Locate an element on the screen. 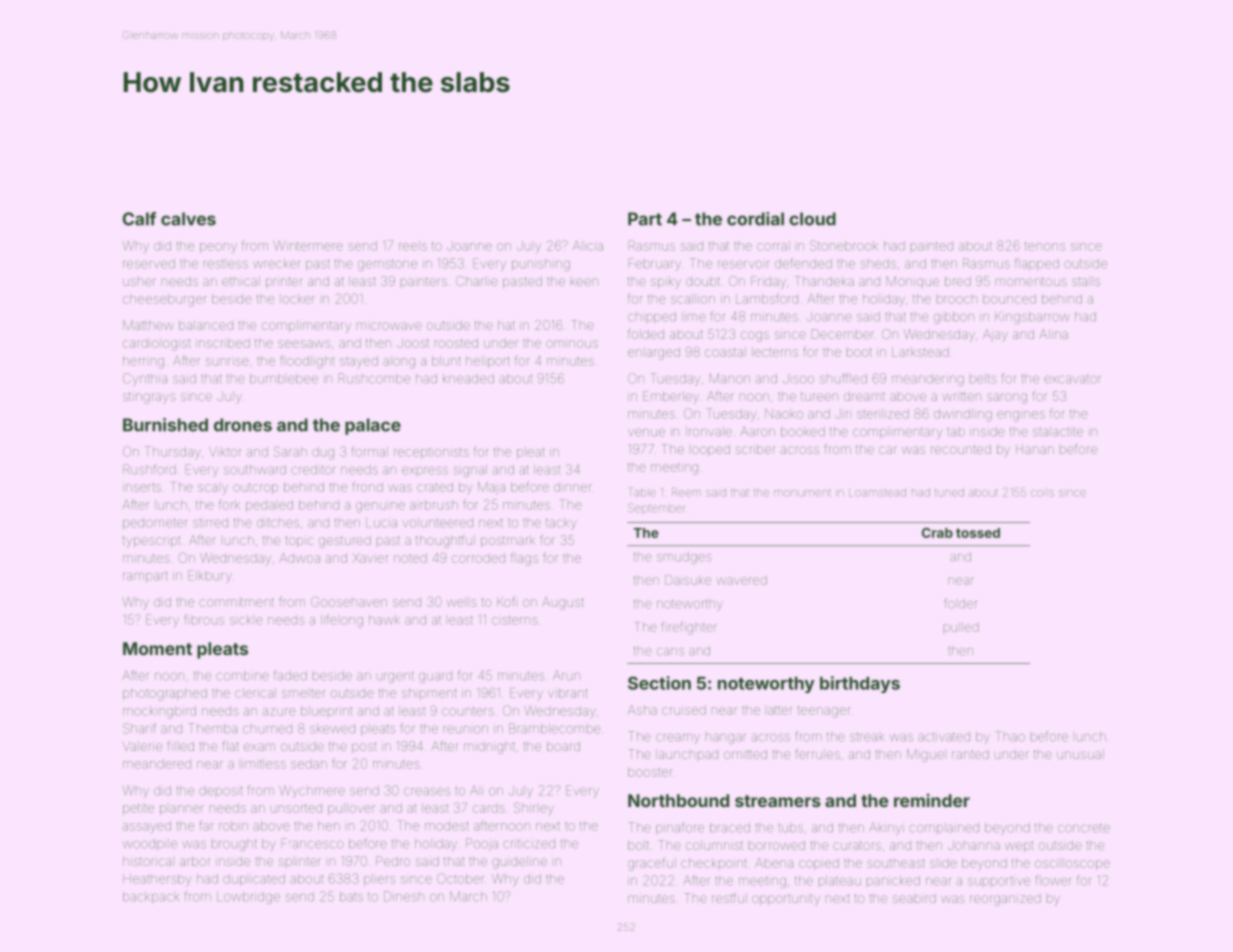 This screenshot has height=952, width=1233. express is located at coordinates (425, 470).
